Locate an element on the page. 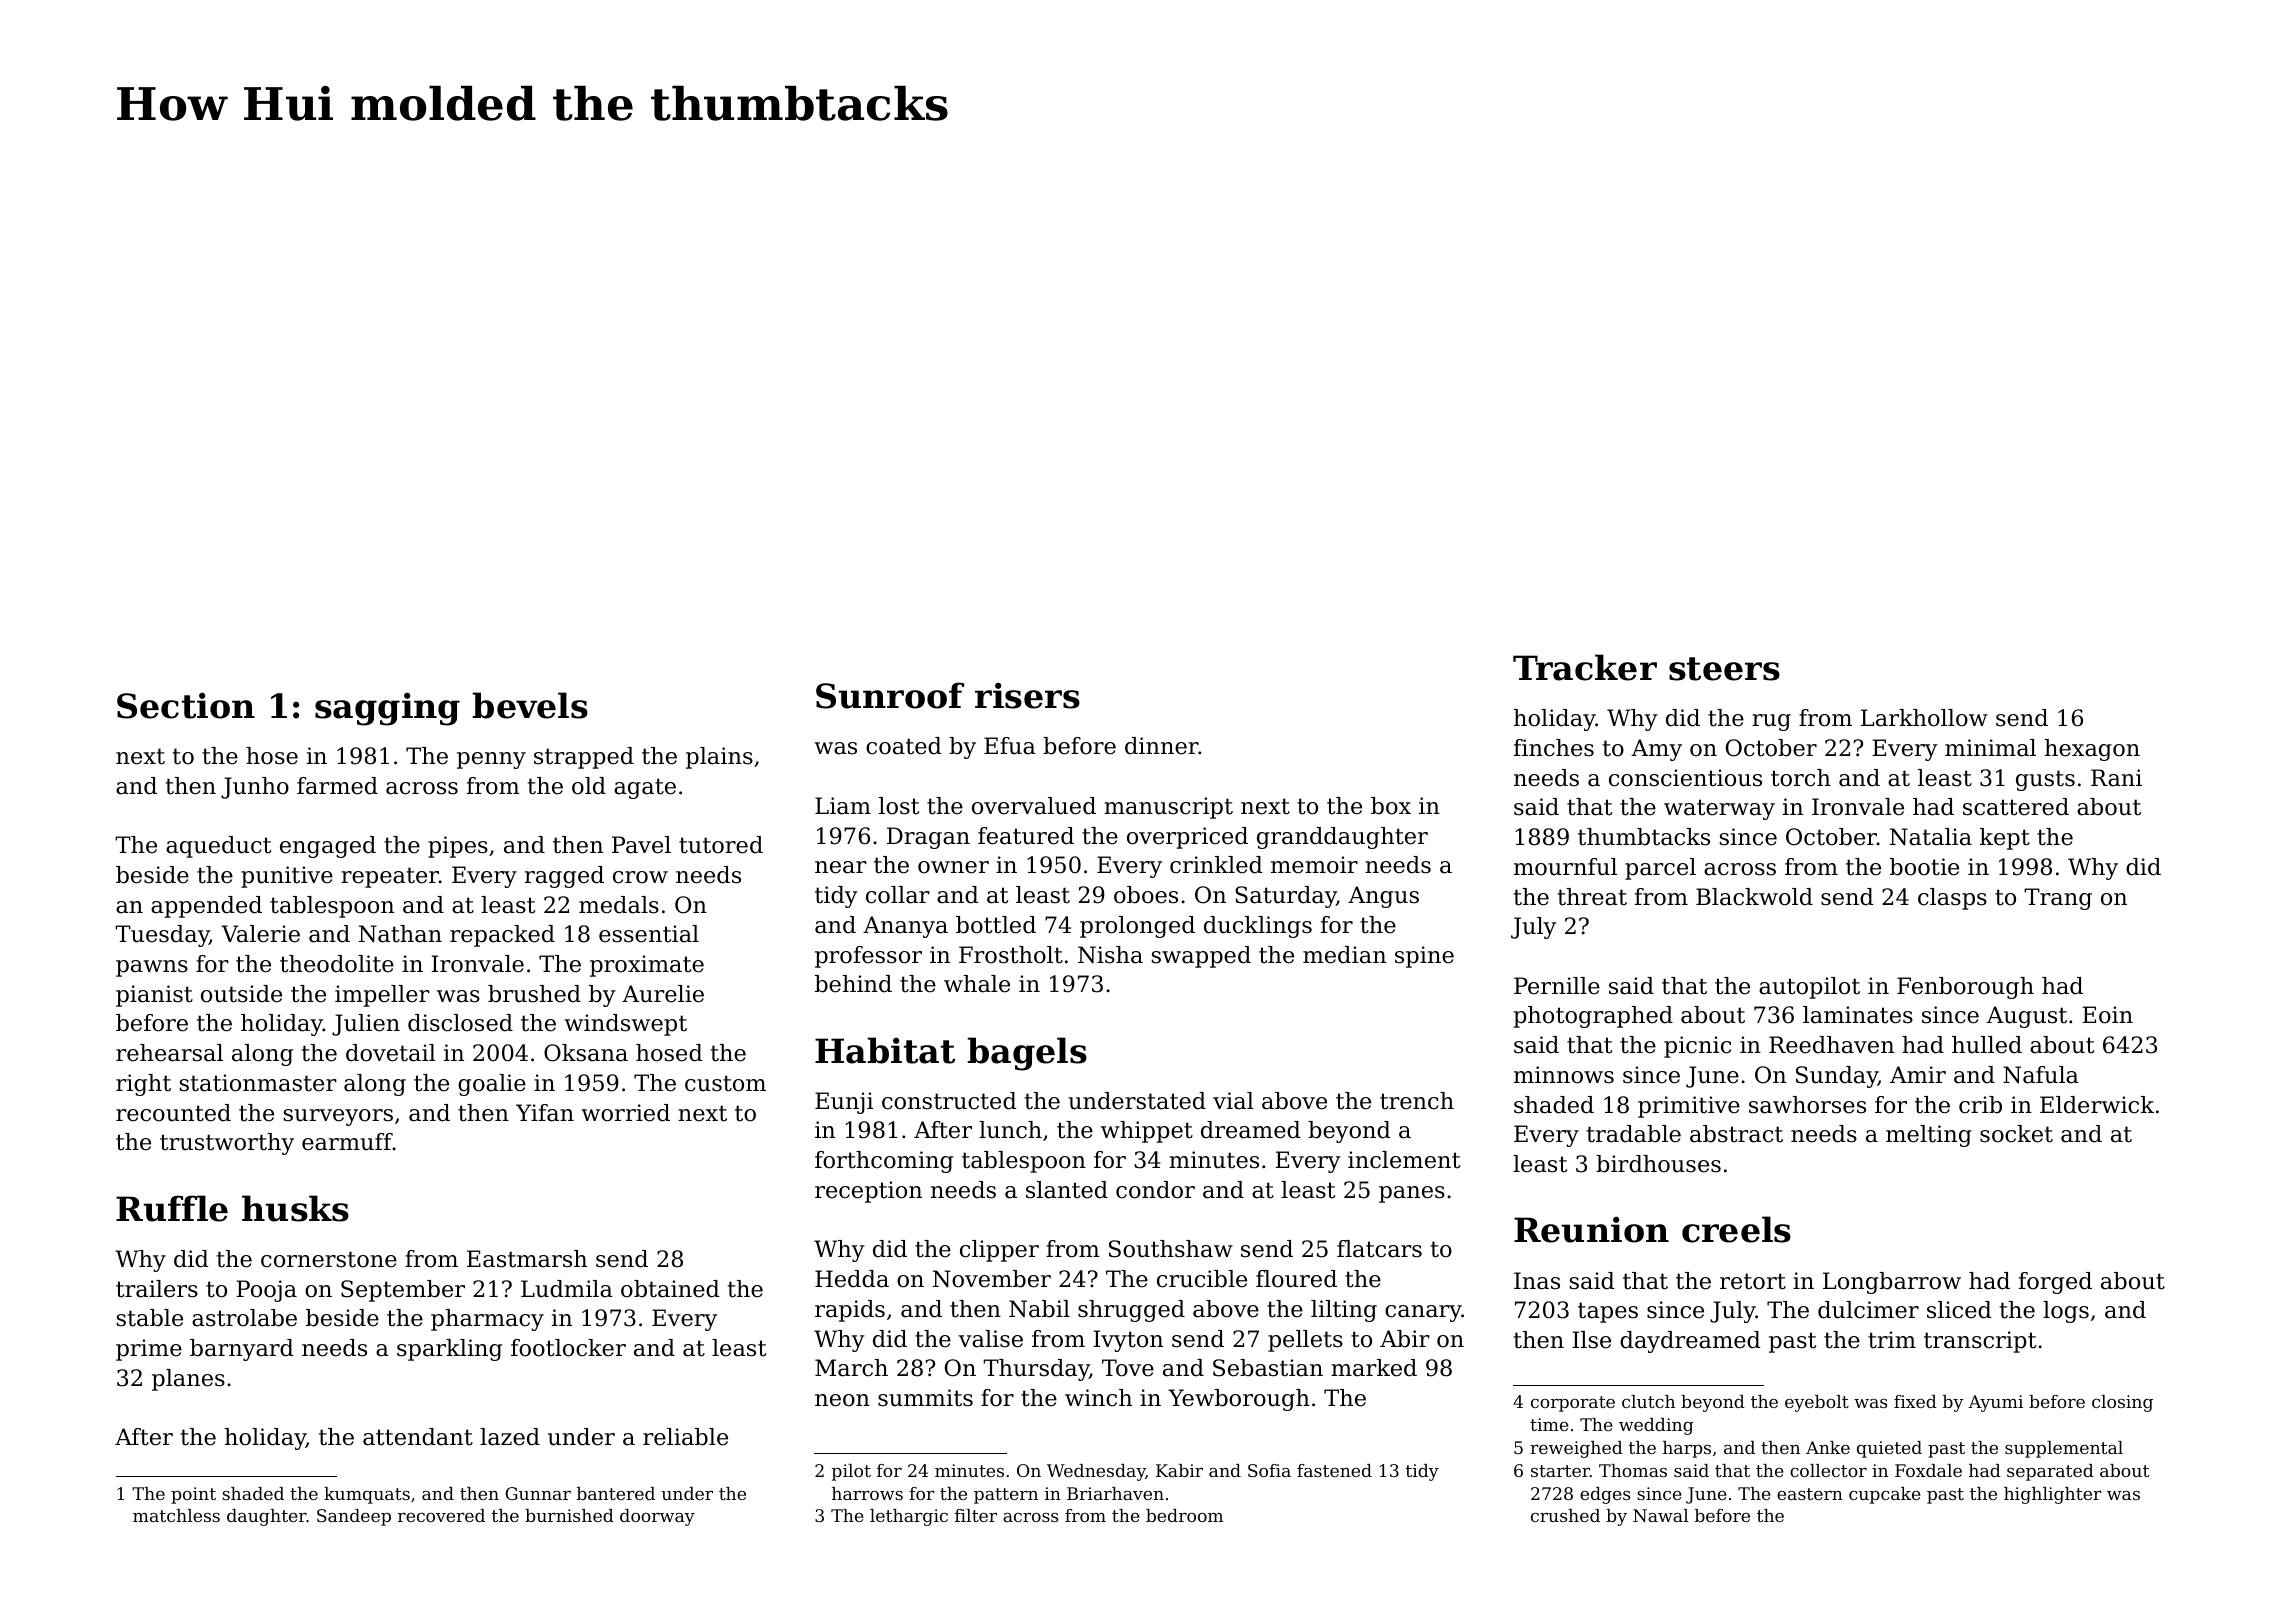 This image has width=2282, height=1614. Larkhollow is located at coordinates (1924, 718).
